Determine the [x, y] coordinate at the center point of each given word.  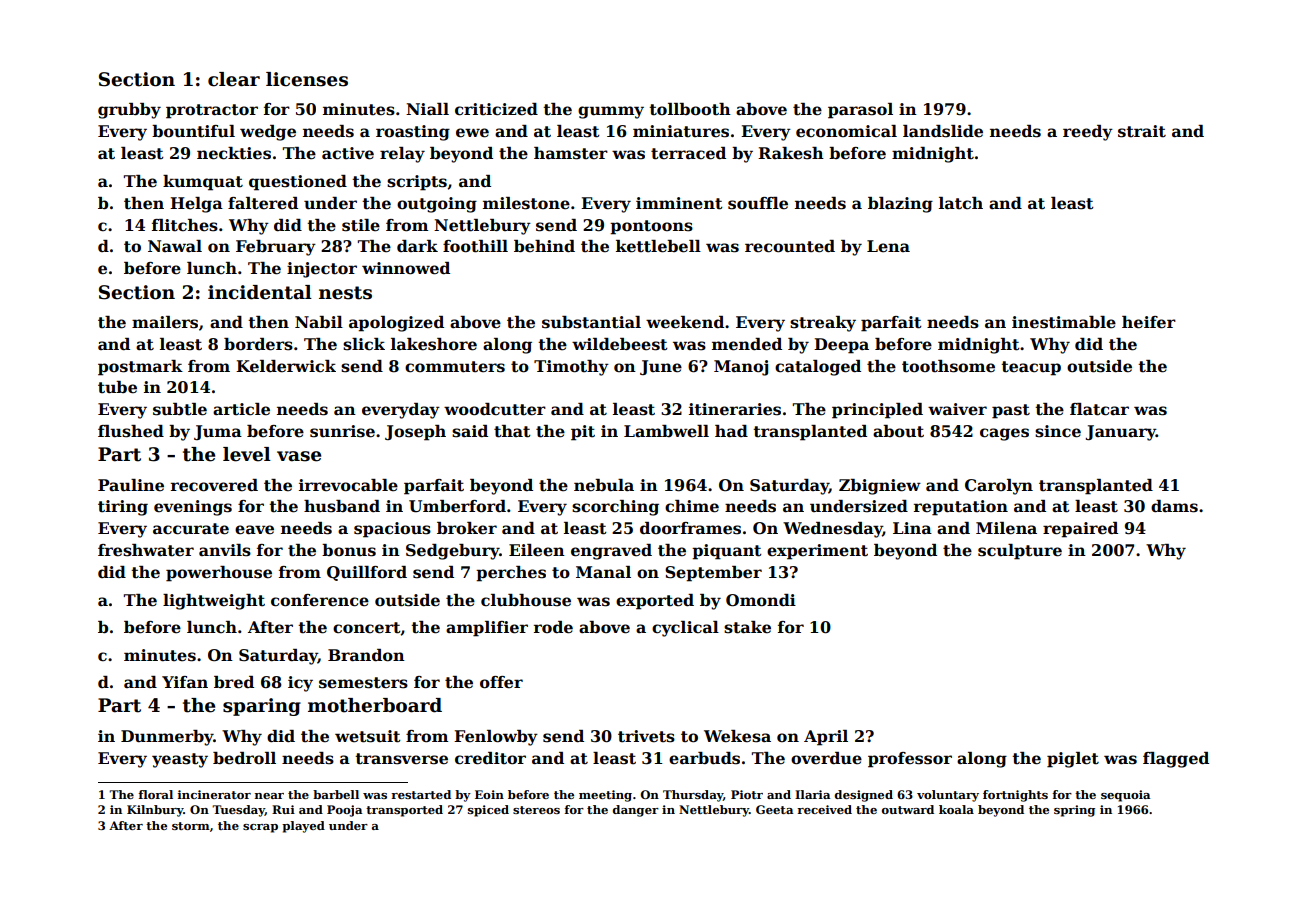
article [241, 409]
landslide [943, 131]
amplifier [487, 629]
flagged [1176, 760]
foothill [475, 246]
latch [961, 203]
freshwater [146, 550]
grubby [129, 111]
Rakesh [791, 153]
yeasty [180, 760]
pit [583, 433]
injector [322, 270]
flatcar [1099, 409]
